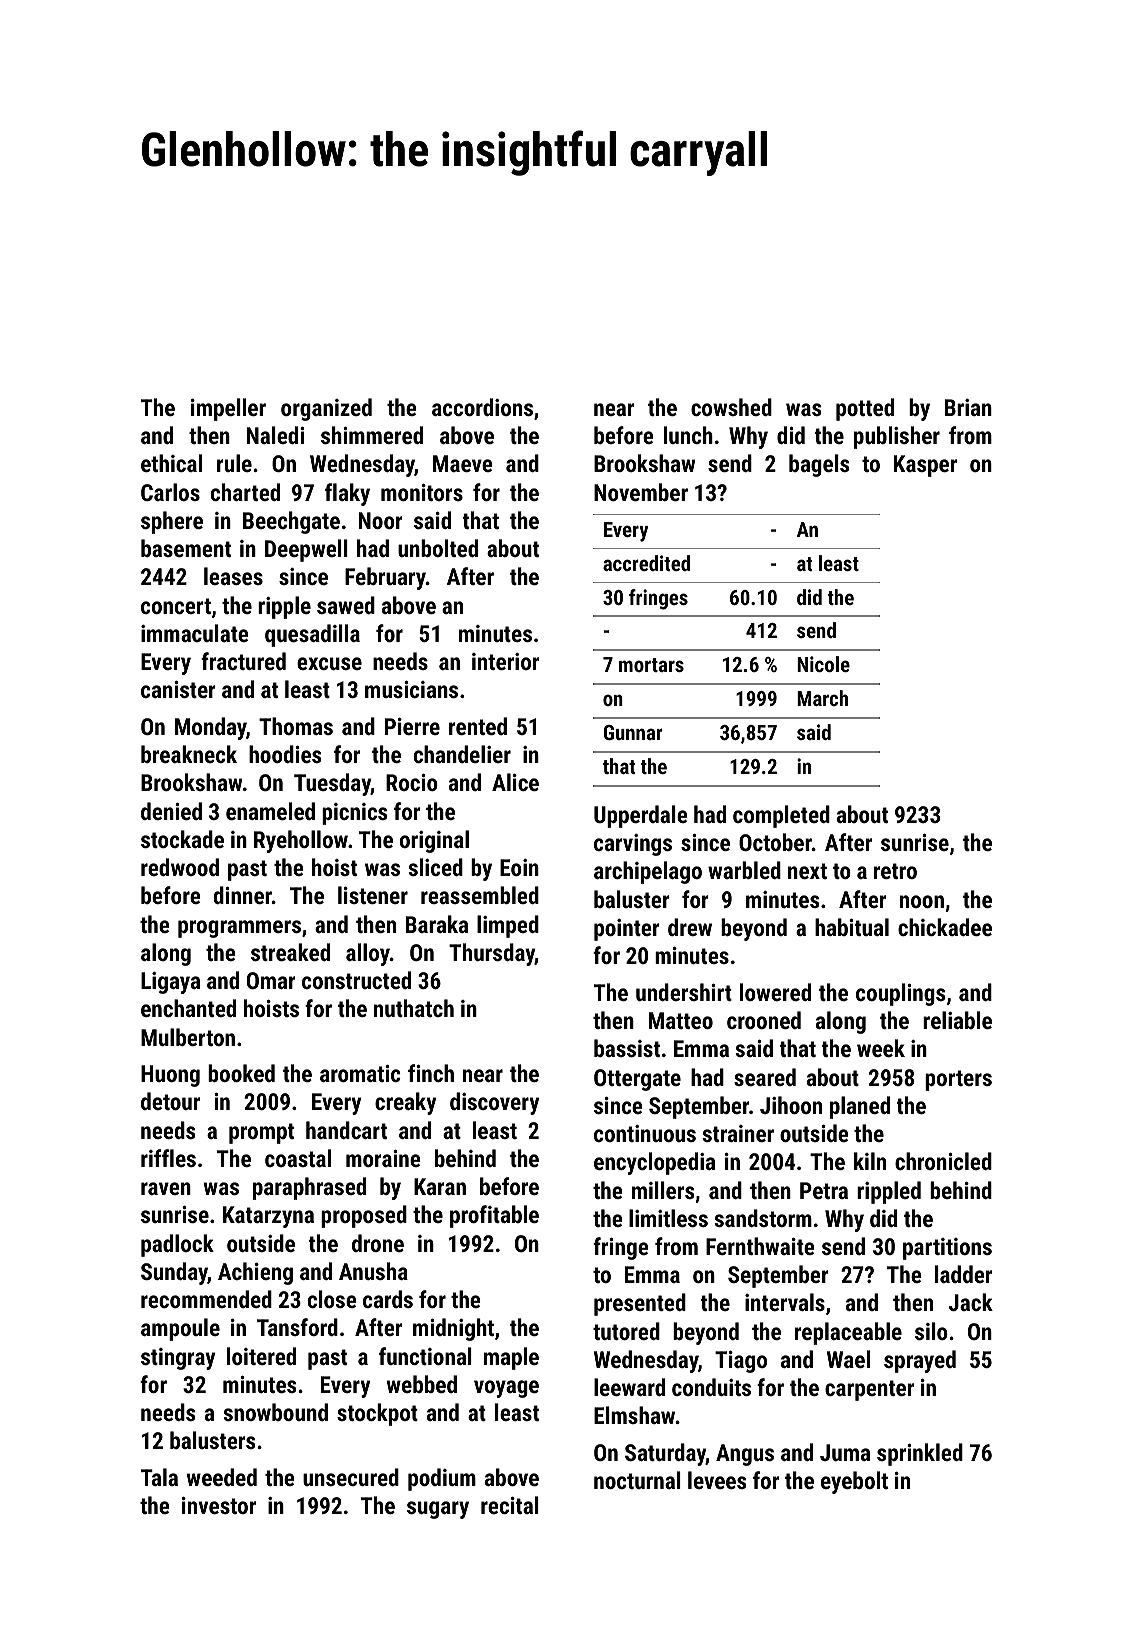  What do you see at coordinates (271, 980) in the screenshot?
I see `Omar` at bounding box center [271, 980].
